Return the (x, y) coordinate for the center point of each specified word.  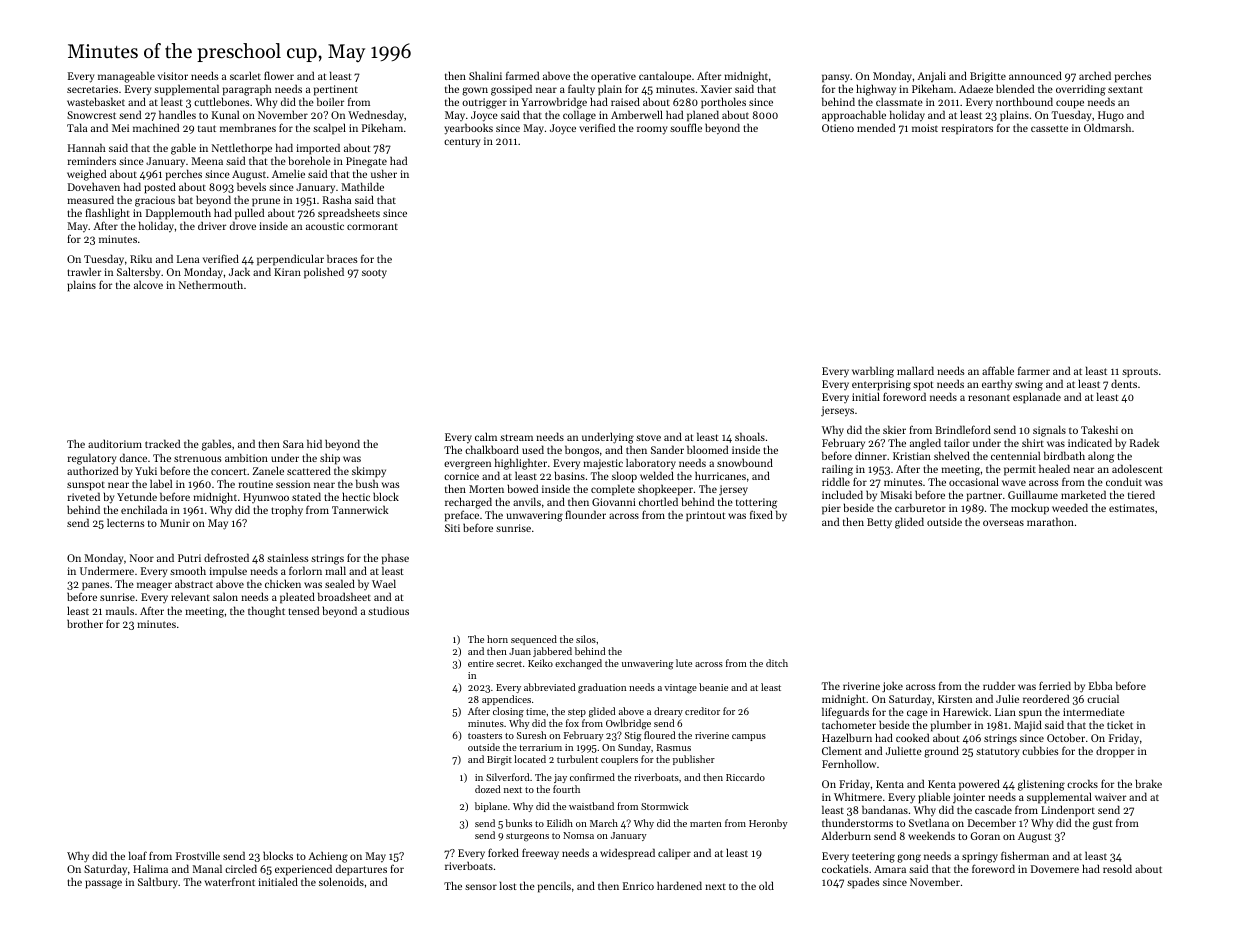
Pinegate (366, 162)
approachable (854, 116)
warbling (873, 372)
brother (85, 623)
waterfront (230, 881)
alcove (148, 284)
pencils (554, 887)
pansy (836, 78)
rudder (999, 685)
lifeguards (845, 713)
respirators (967, 129)
